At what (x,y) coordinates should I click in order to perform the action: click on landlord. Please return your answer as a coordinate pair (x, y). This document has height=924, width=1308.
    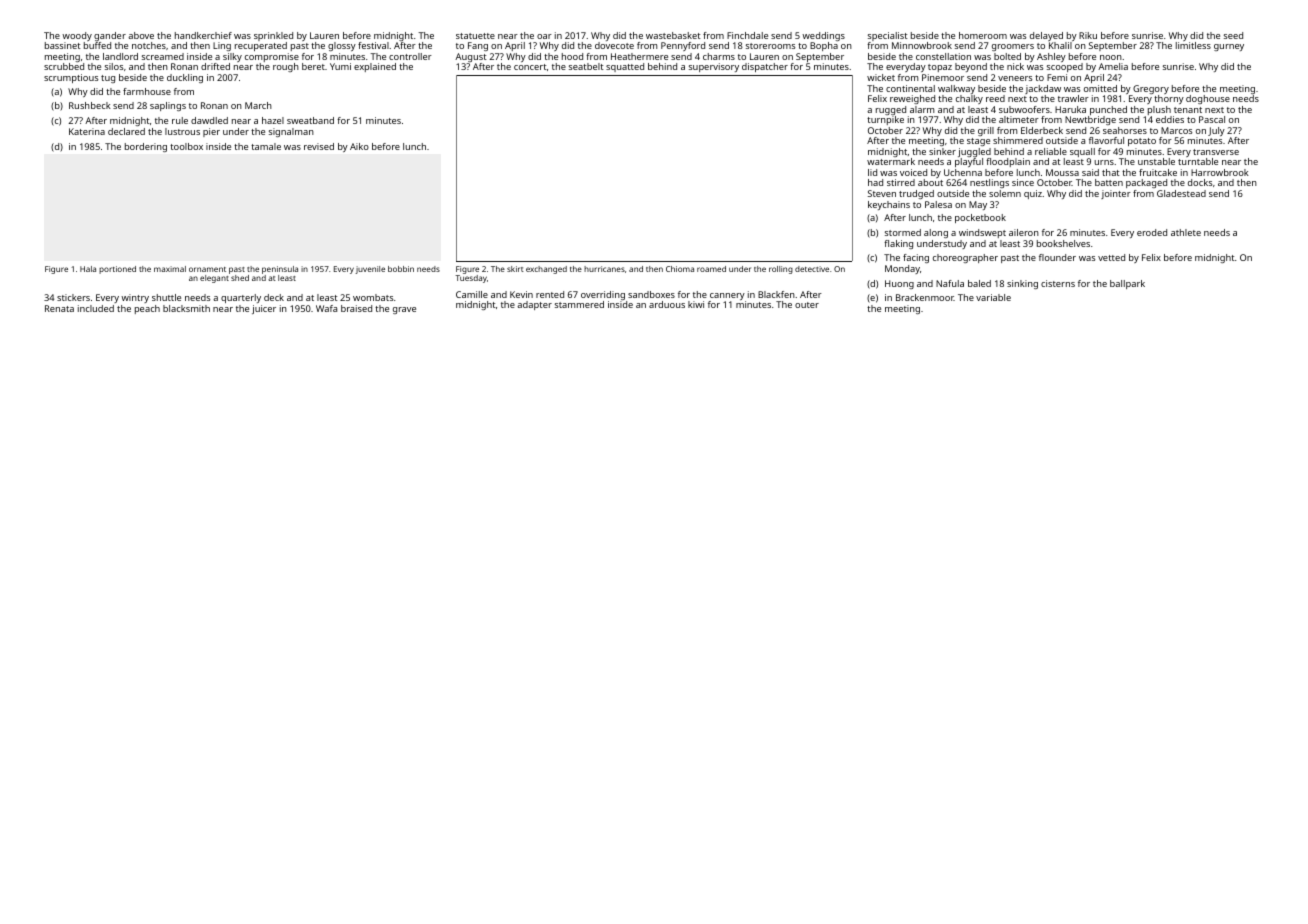
    Looking at the image, I should click on (120, 56).
